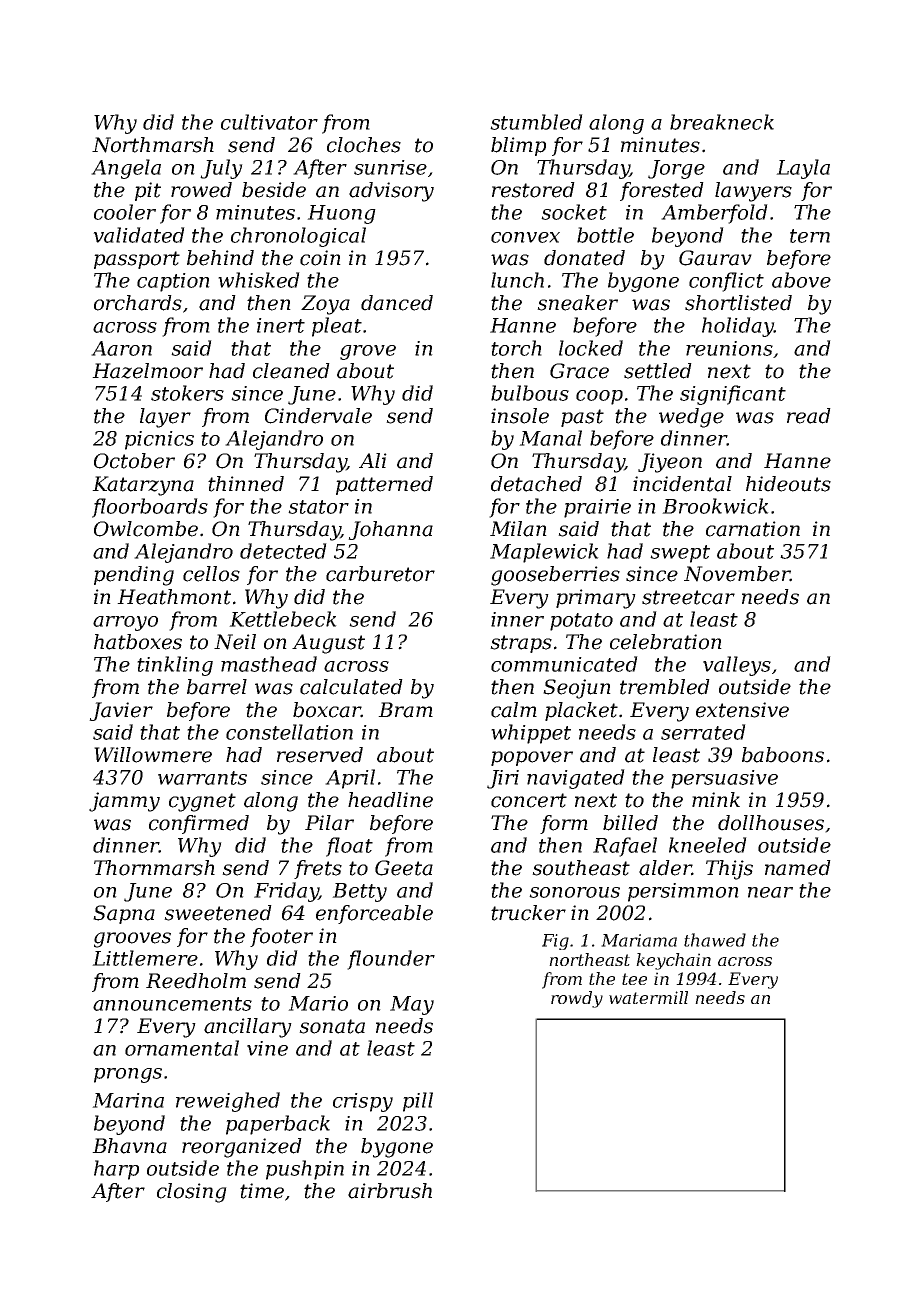 This document has height=1311, width=924. What do you see at coordinates (412, 1005) in the document?
I see `May` at bounding box center [412, 1005].
